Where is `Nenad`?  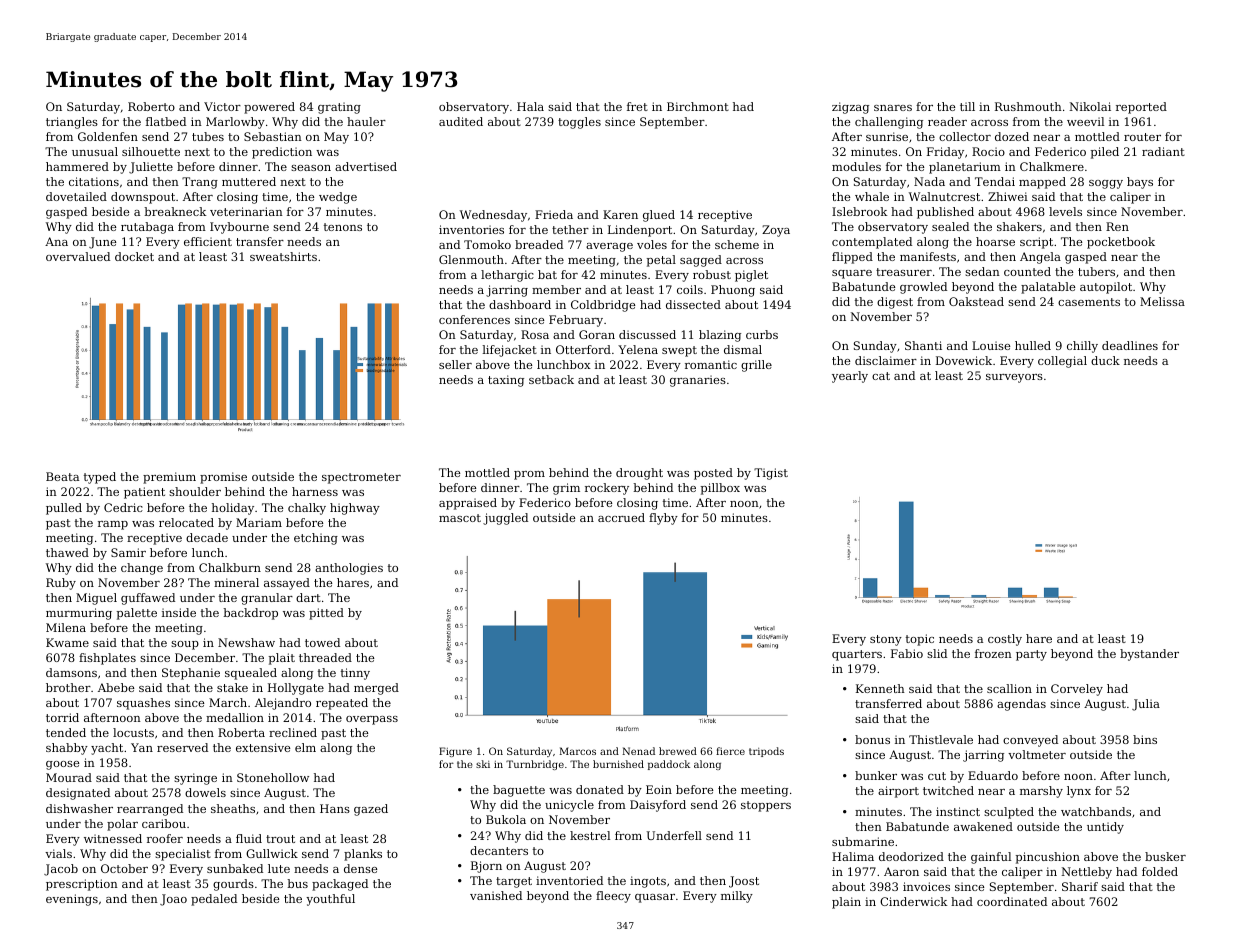 Nenad is located at coordinates (638, 751).
